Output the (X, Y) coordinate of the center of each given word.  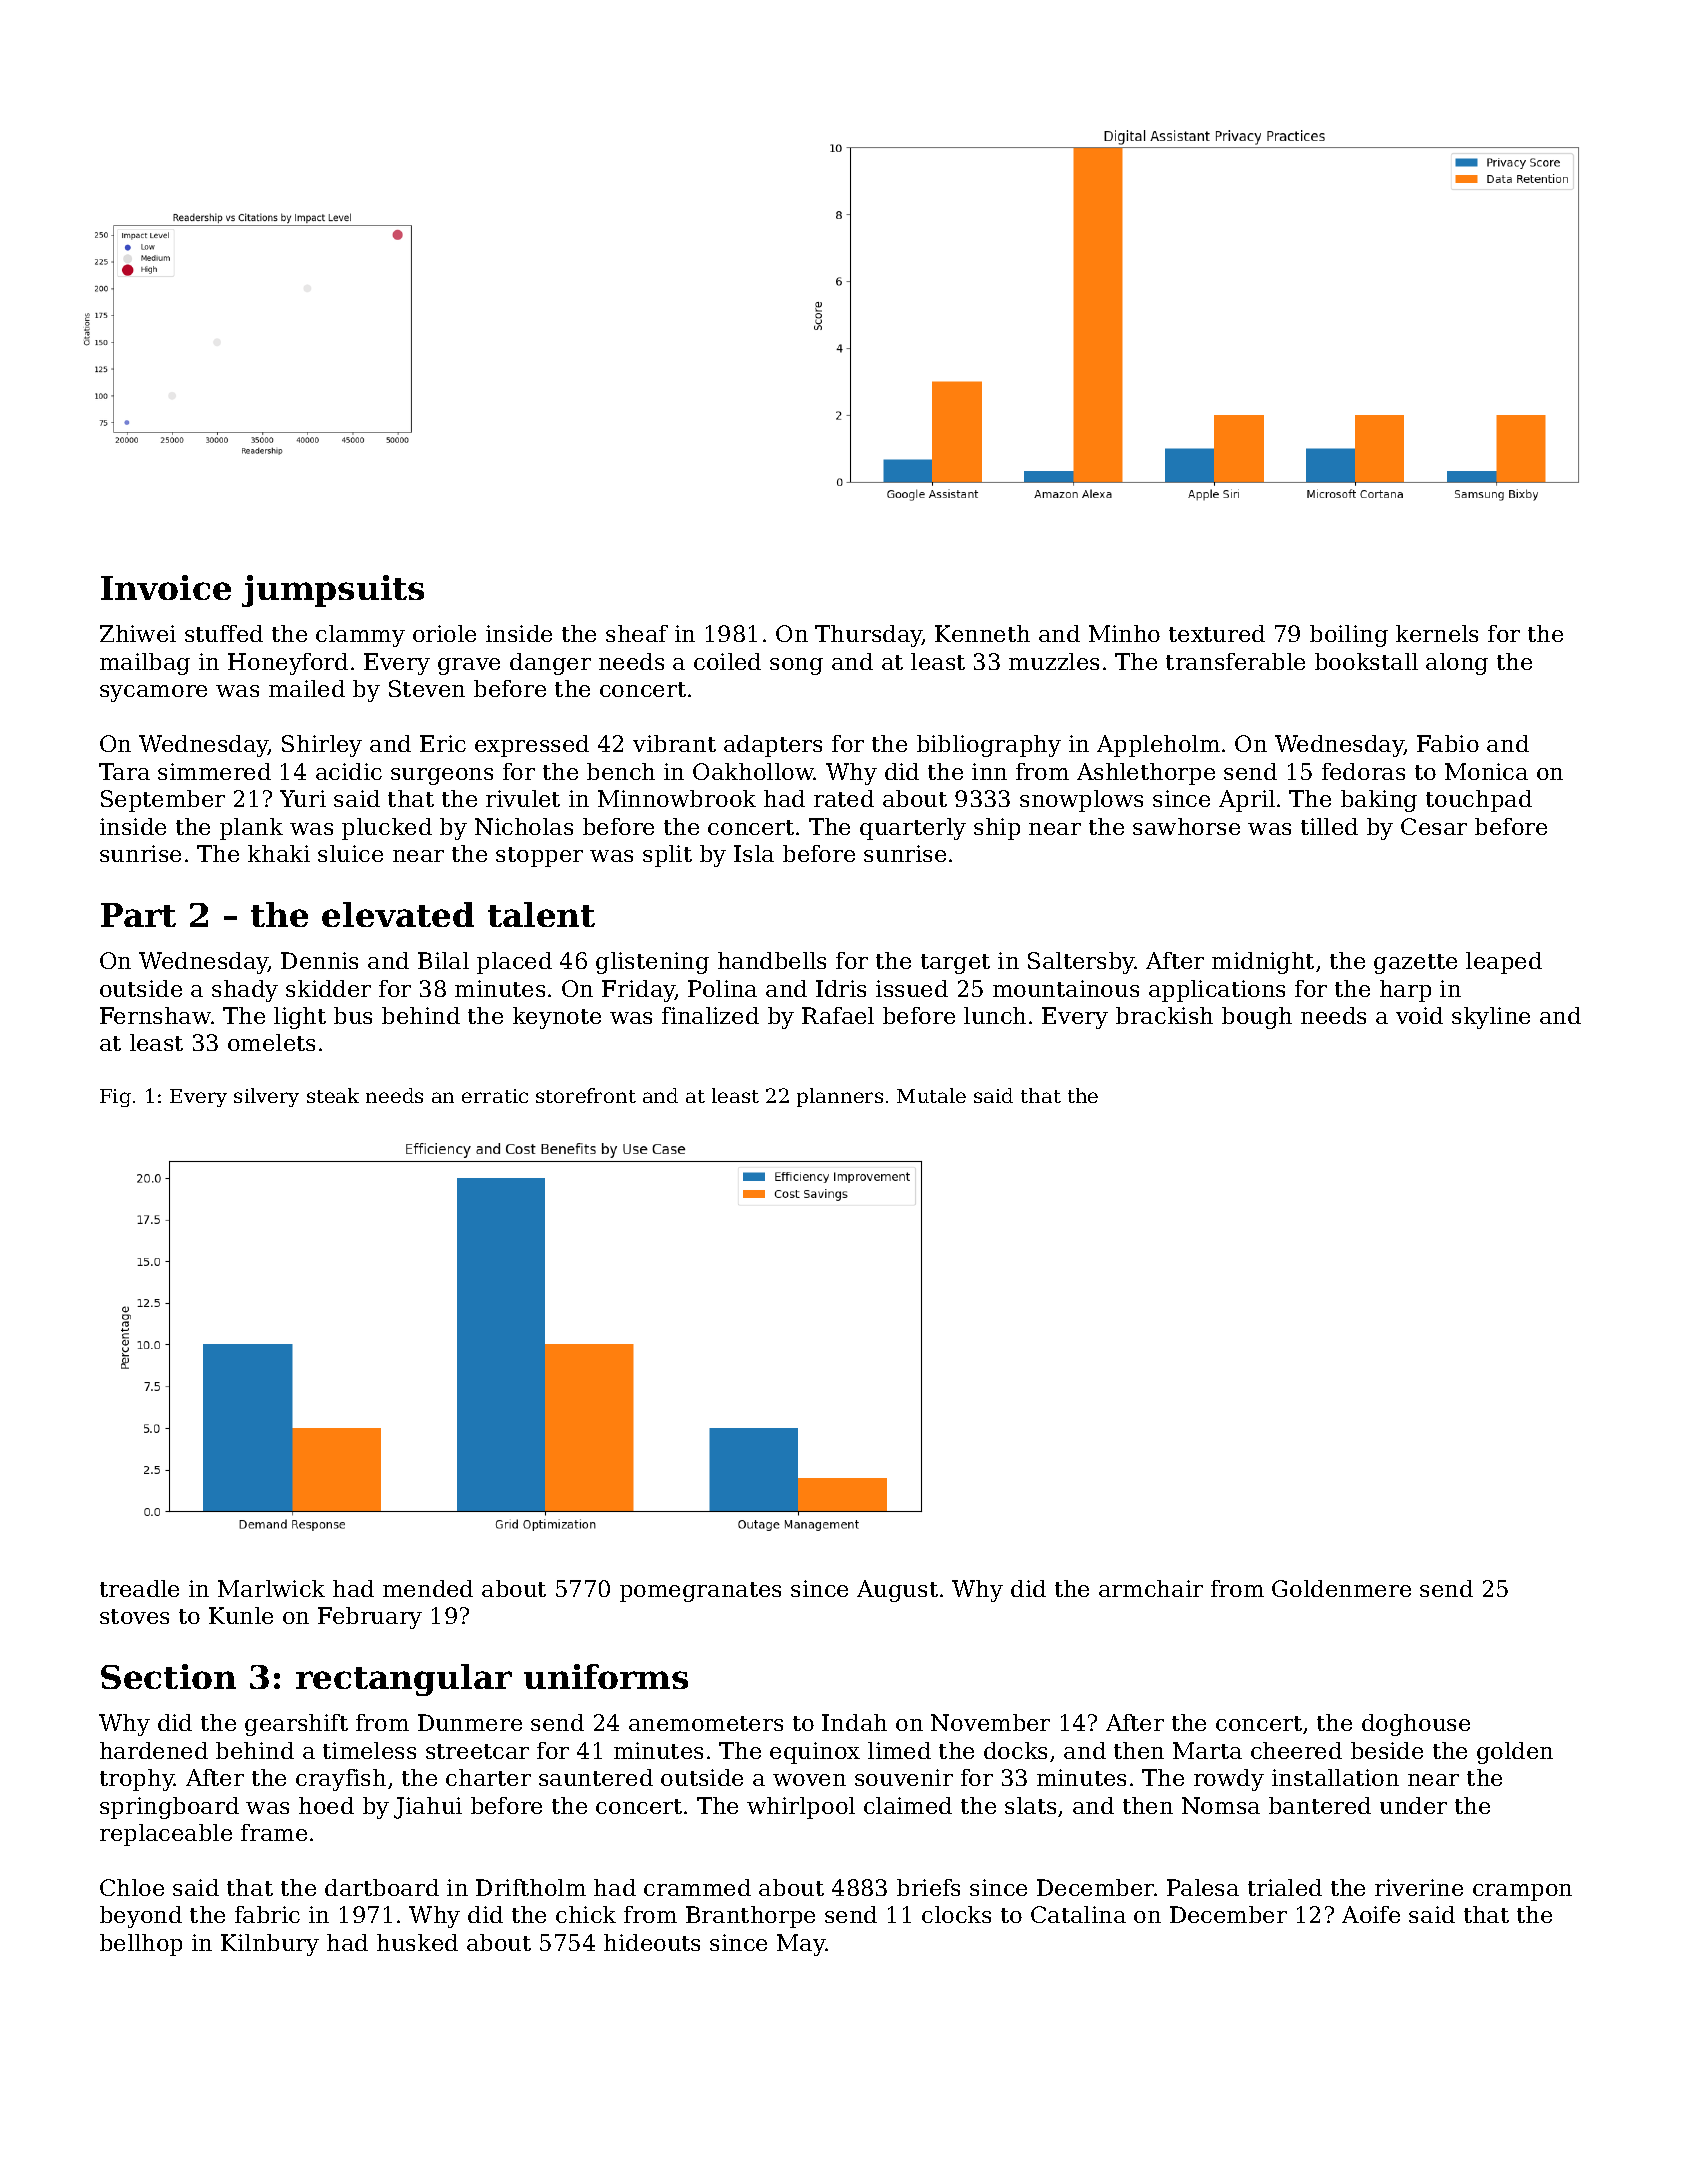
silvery (266, 1097)
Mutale (931, 1095)
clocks (956, 1914)
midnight (1263, 963)
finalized (710, 1015)
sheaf (637, 633)
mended (428, 1588)
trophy (137, 1780)
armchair (1151, 1588)
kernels (1437, 633)
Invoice (166, 587)
